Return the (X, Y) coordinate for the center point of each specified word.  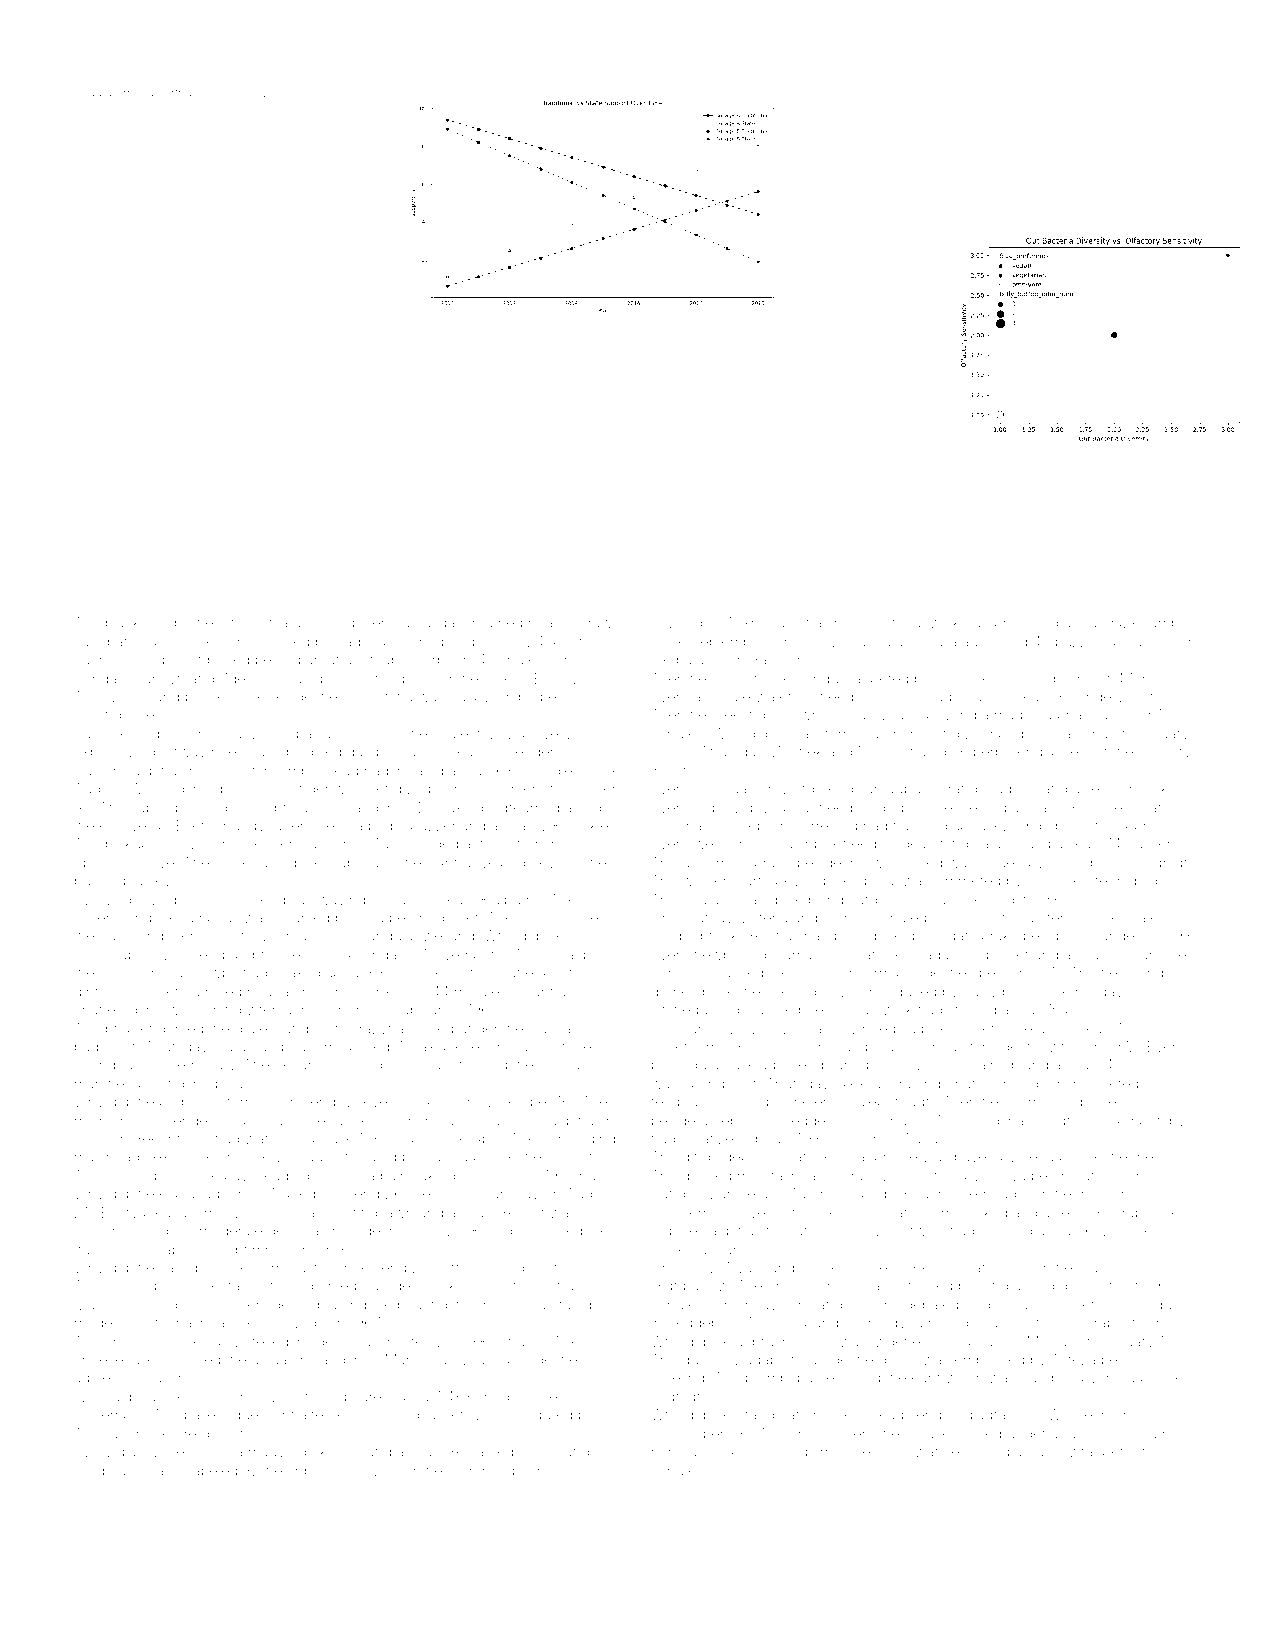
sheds (497, 1396)
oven (166, 992)
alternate (722, 696)
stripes (1138, 1232)
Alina (437, 1101)
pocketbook (224, 698)
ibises (1067, 751)
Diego (94, 1472)
